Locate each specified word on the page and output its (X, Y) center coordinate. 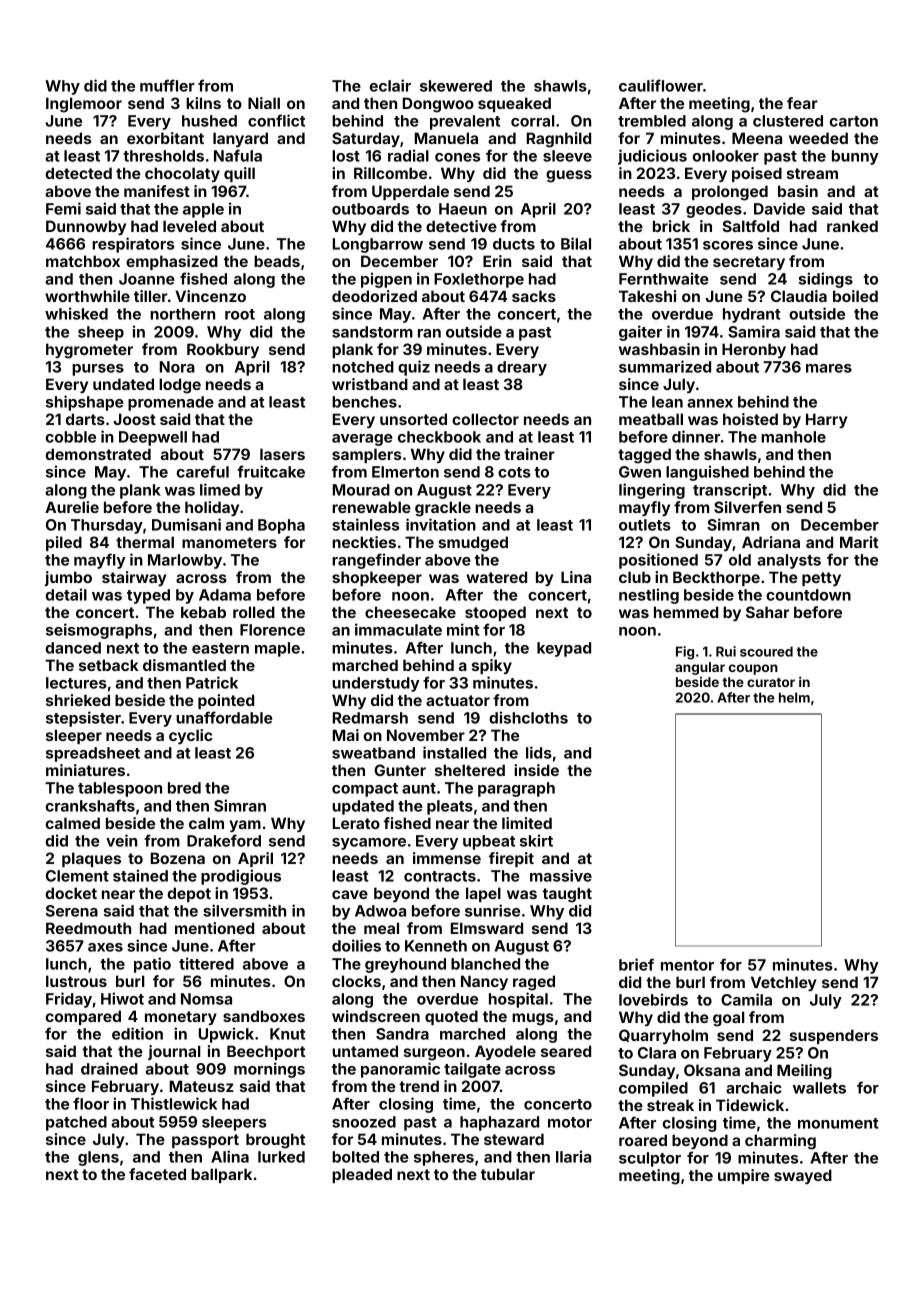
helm (794, 697)
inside (536, 770)
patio (152, 965)
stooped (495, 613)
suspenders (834, 1036)
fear (802, 103)
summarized (665, 366)
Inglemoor (84, 105)
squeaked (514, 104)
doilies (356, 945)
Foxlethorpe (479, 280)
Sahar (767, 612)
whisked (76, 313)
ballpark (221, 1175)
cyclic (191, 736)
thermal (145, 542)
